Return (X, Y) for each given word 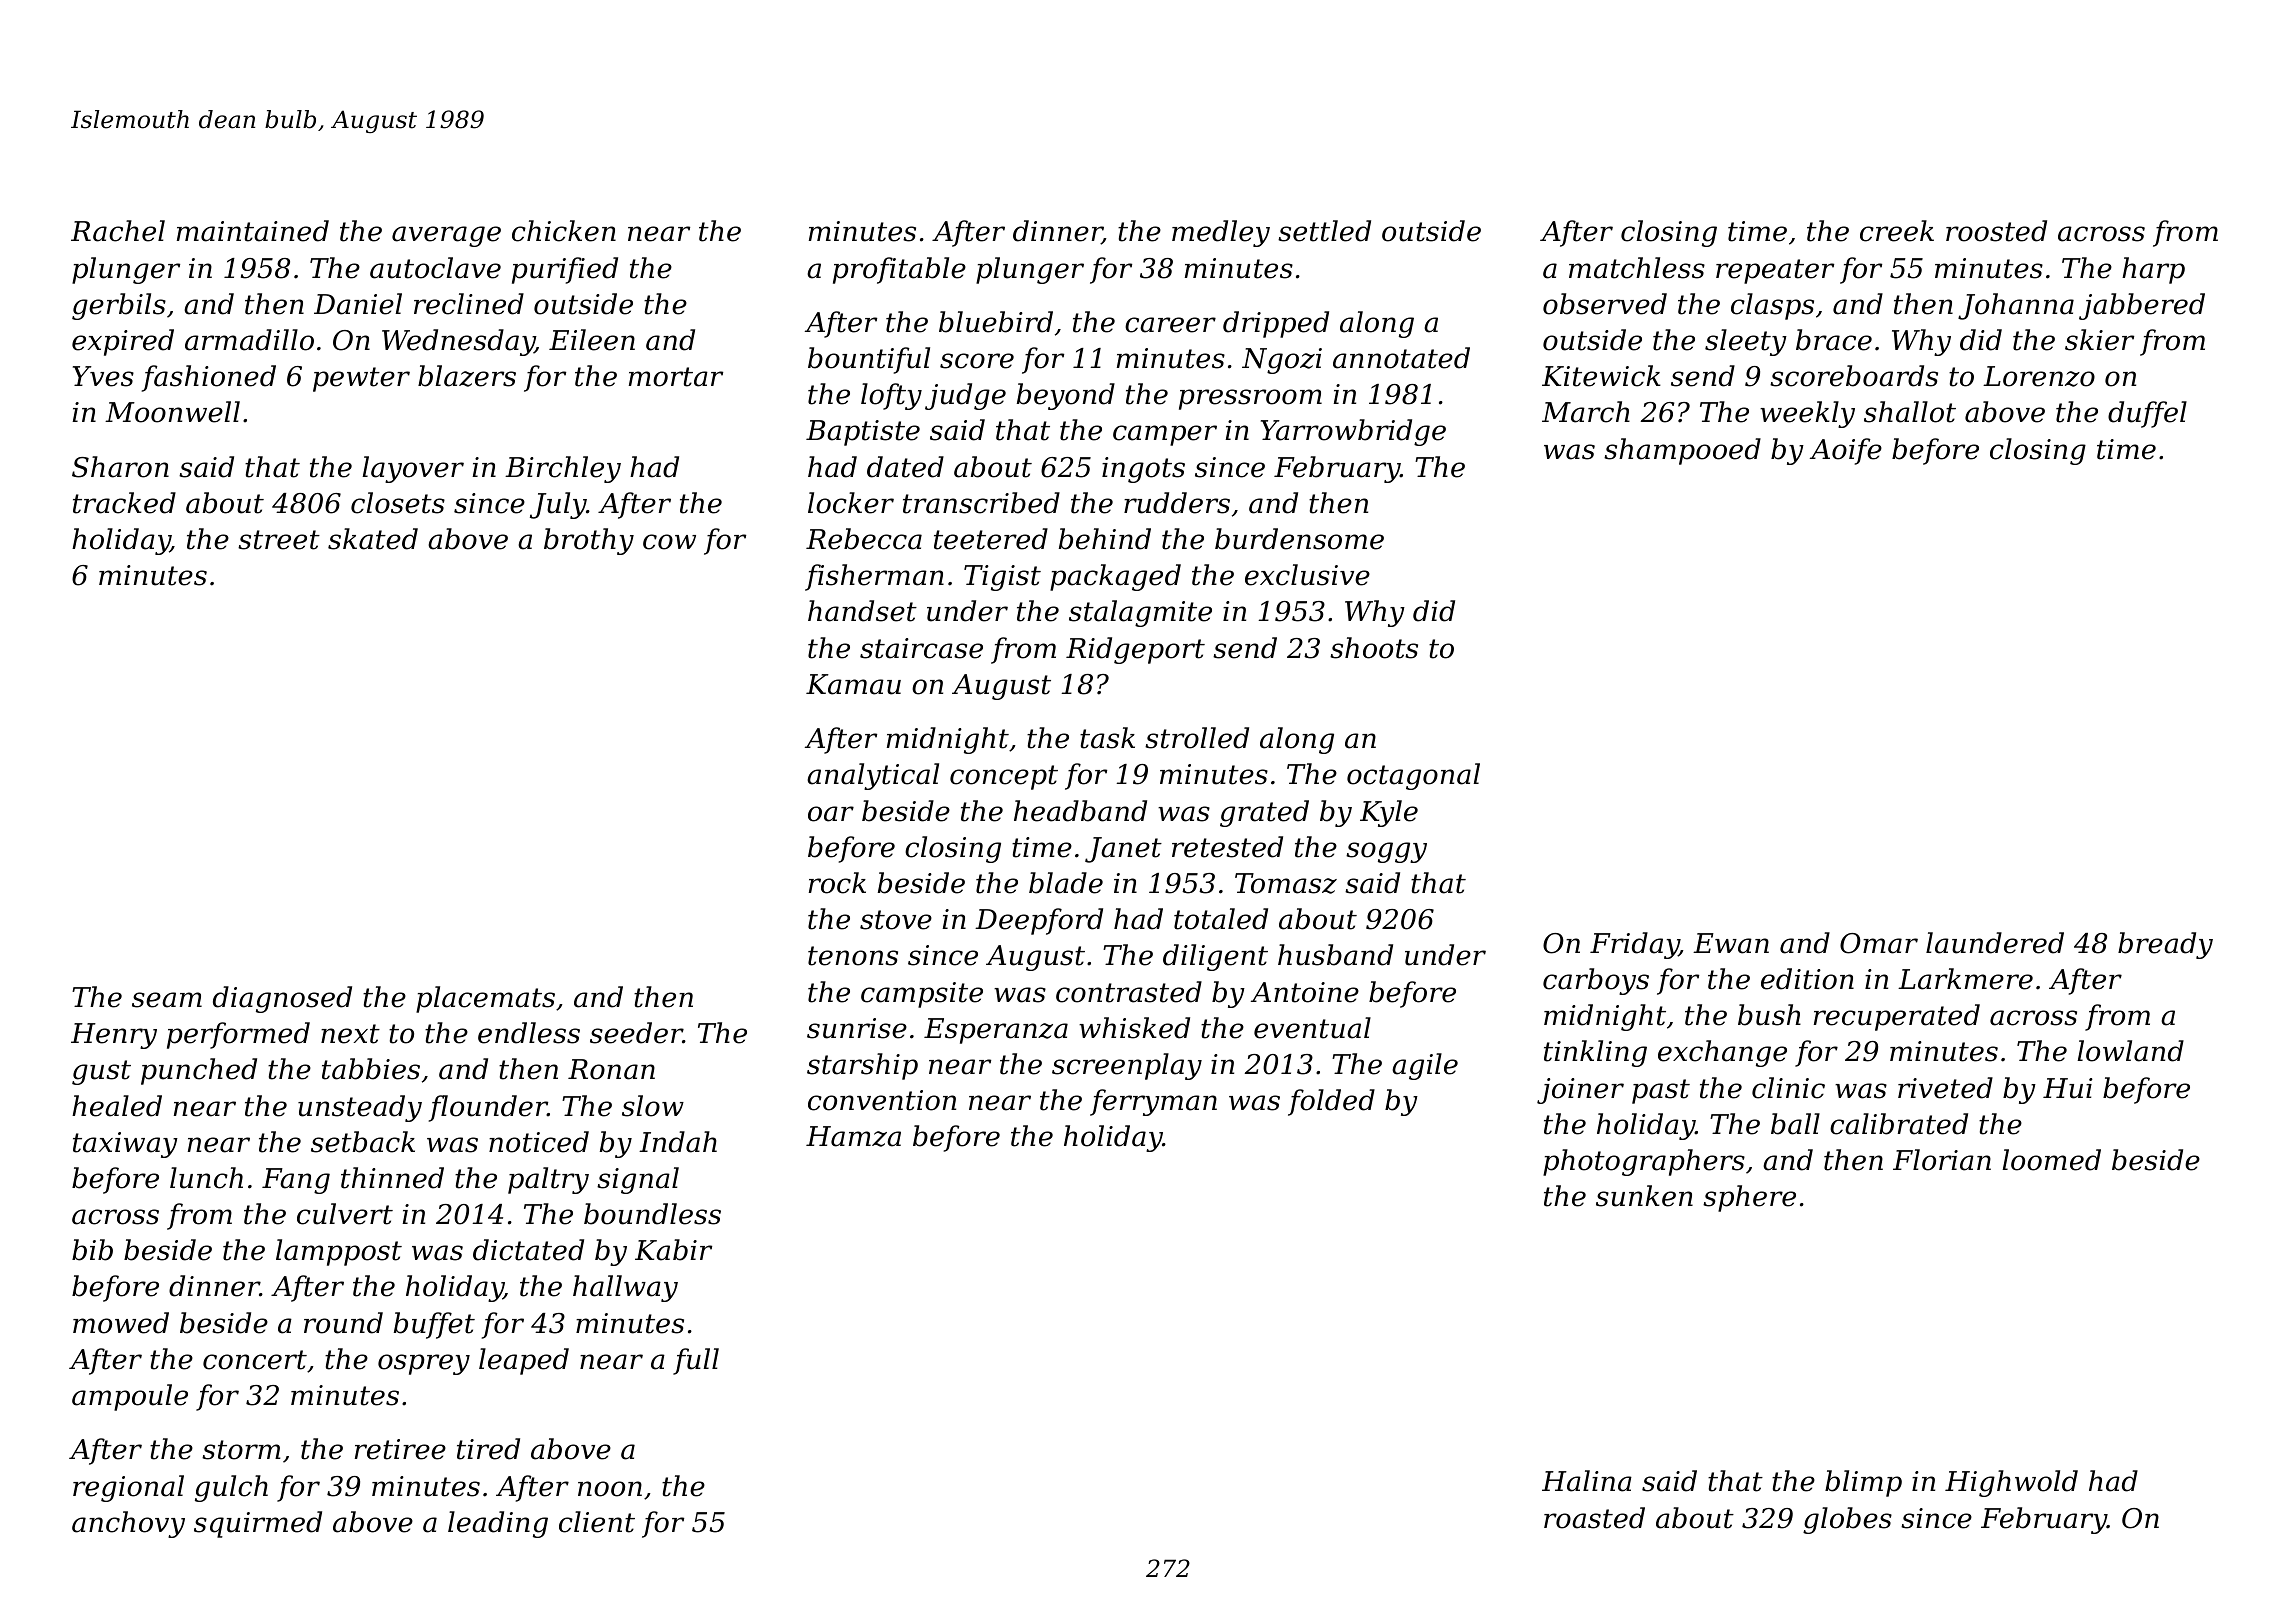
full (696, 1361)
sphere (1749, 1198)
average (446, 236)
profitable (899, 270)
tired (488, 1449)
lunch (206, 1178)
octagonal (1413, 776)
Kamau (853, 684)
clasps (1772, 306)
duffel (2147, 414)
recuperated (1897, 1017)
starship (862, 1066)
